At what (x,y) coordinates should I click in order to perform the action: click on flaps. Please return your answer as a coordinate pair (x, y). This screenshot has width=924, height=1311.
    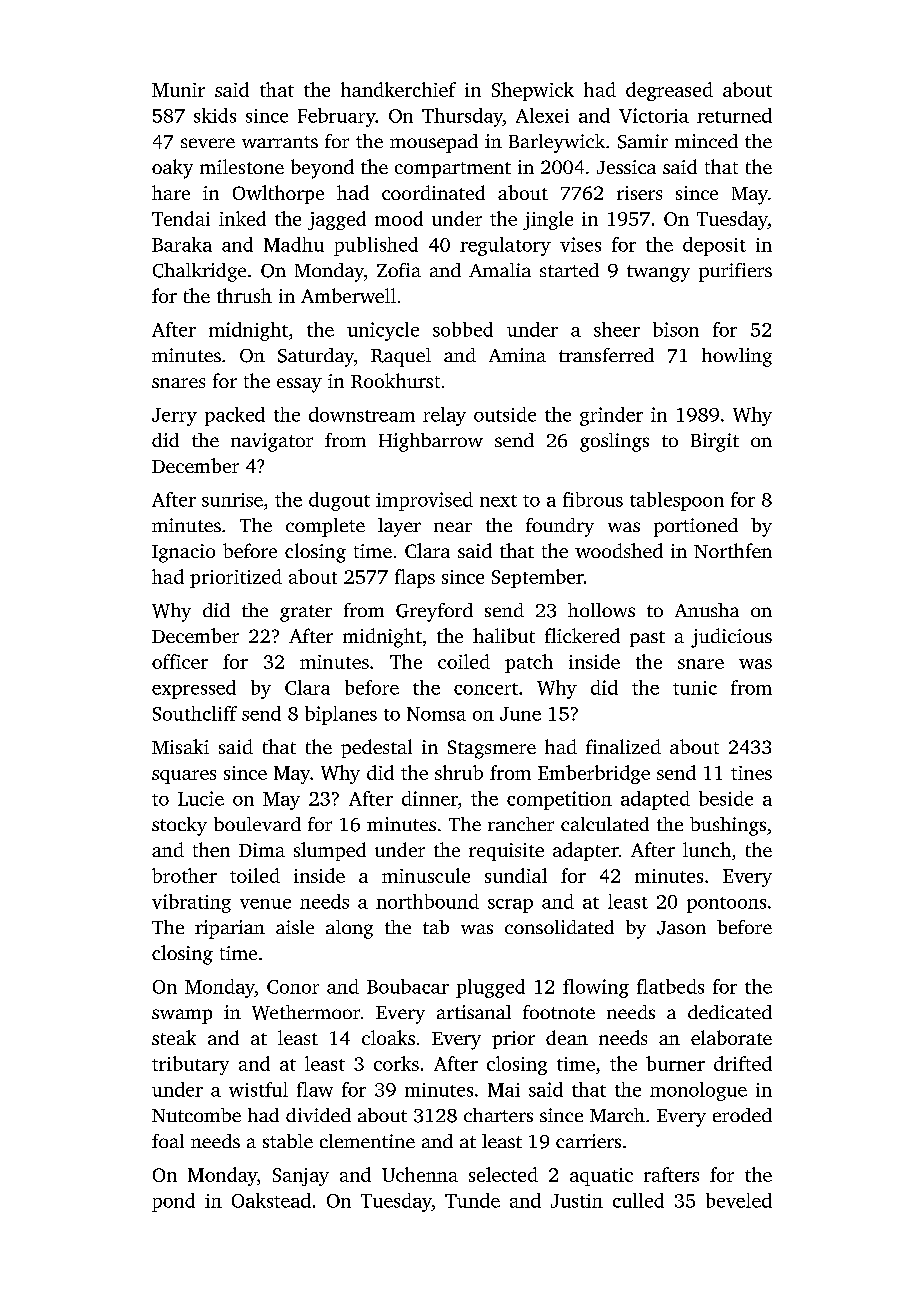
    Looking at the image, I should click on (415, 578).
